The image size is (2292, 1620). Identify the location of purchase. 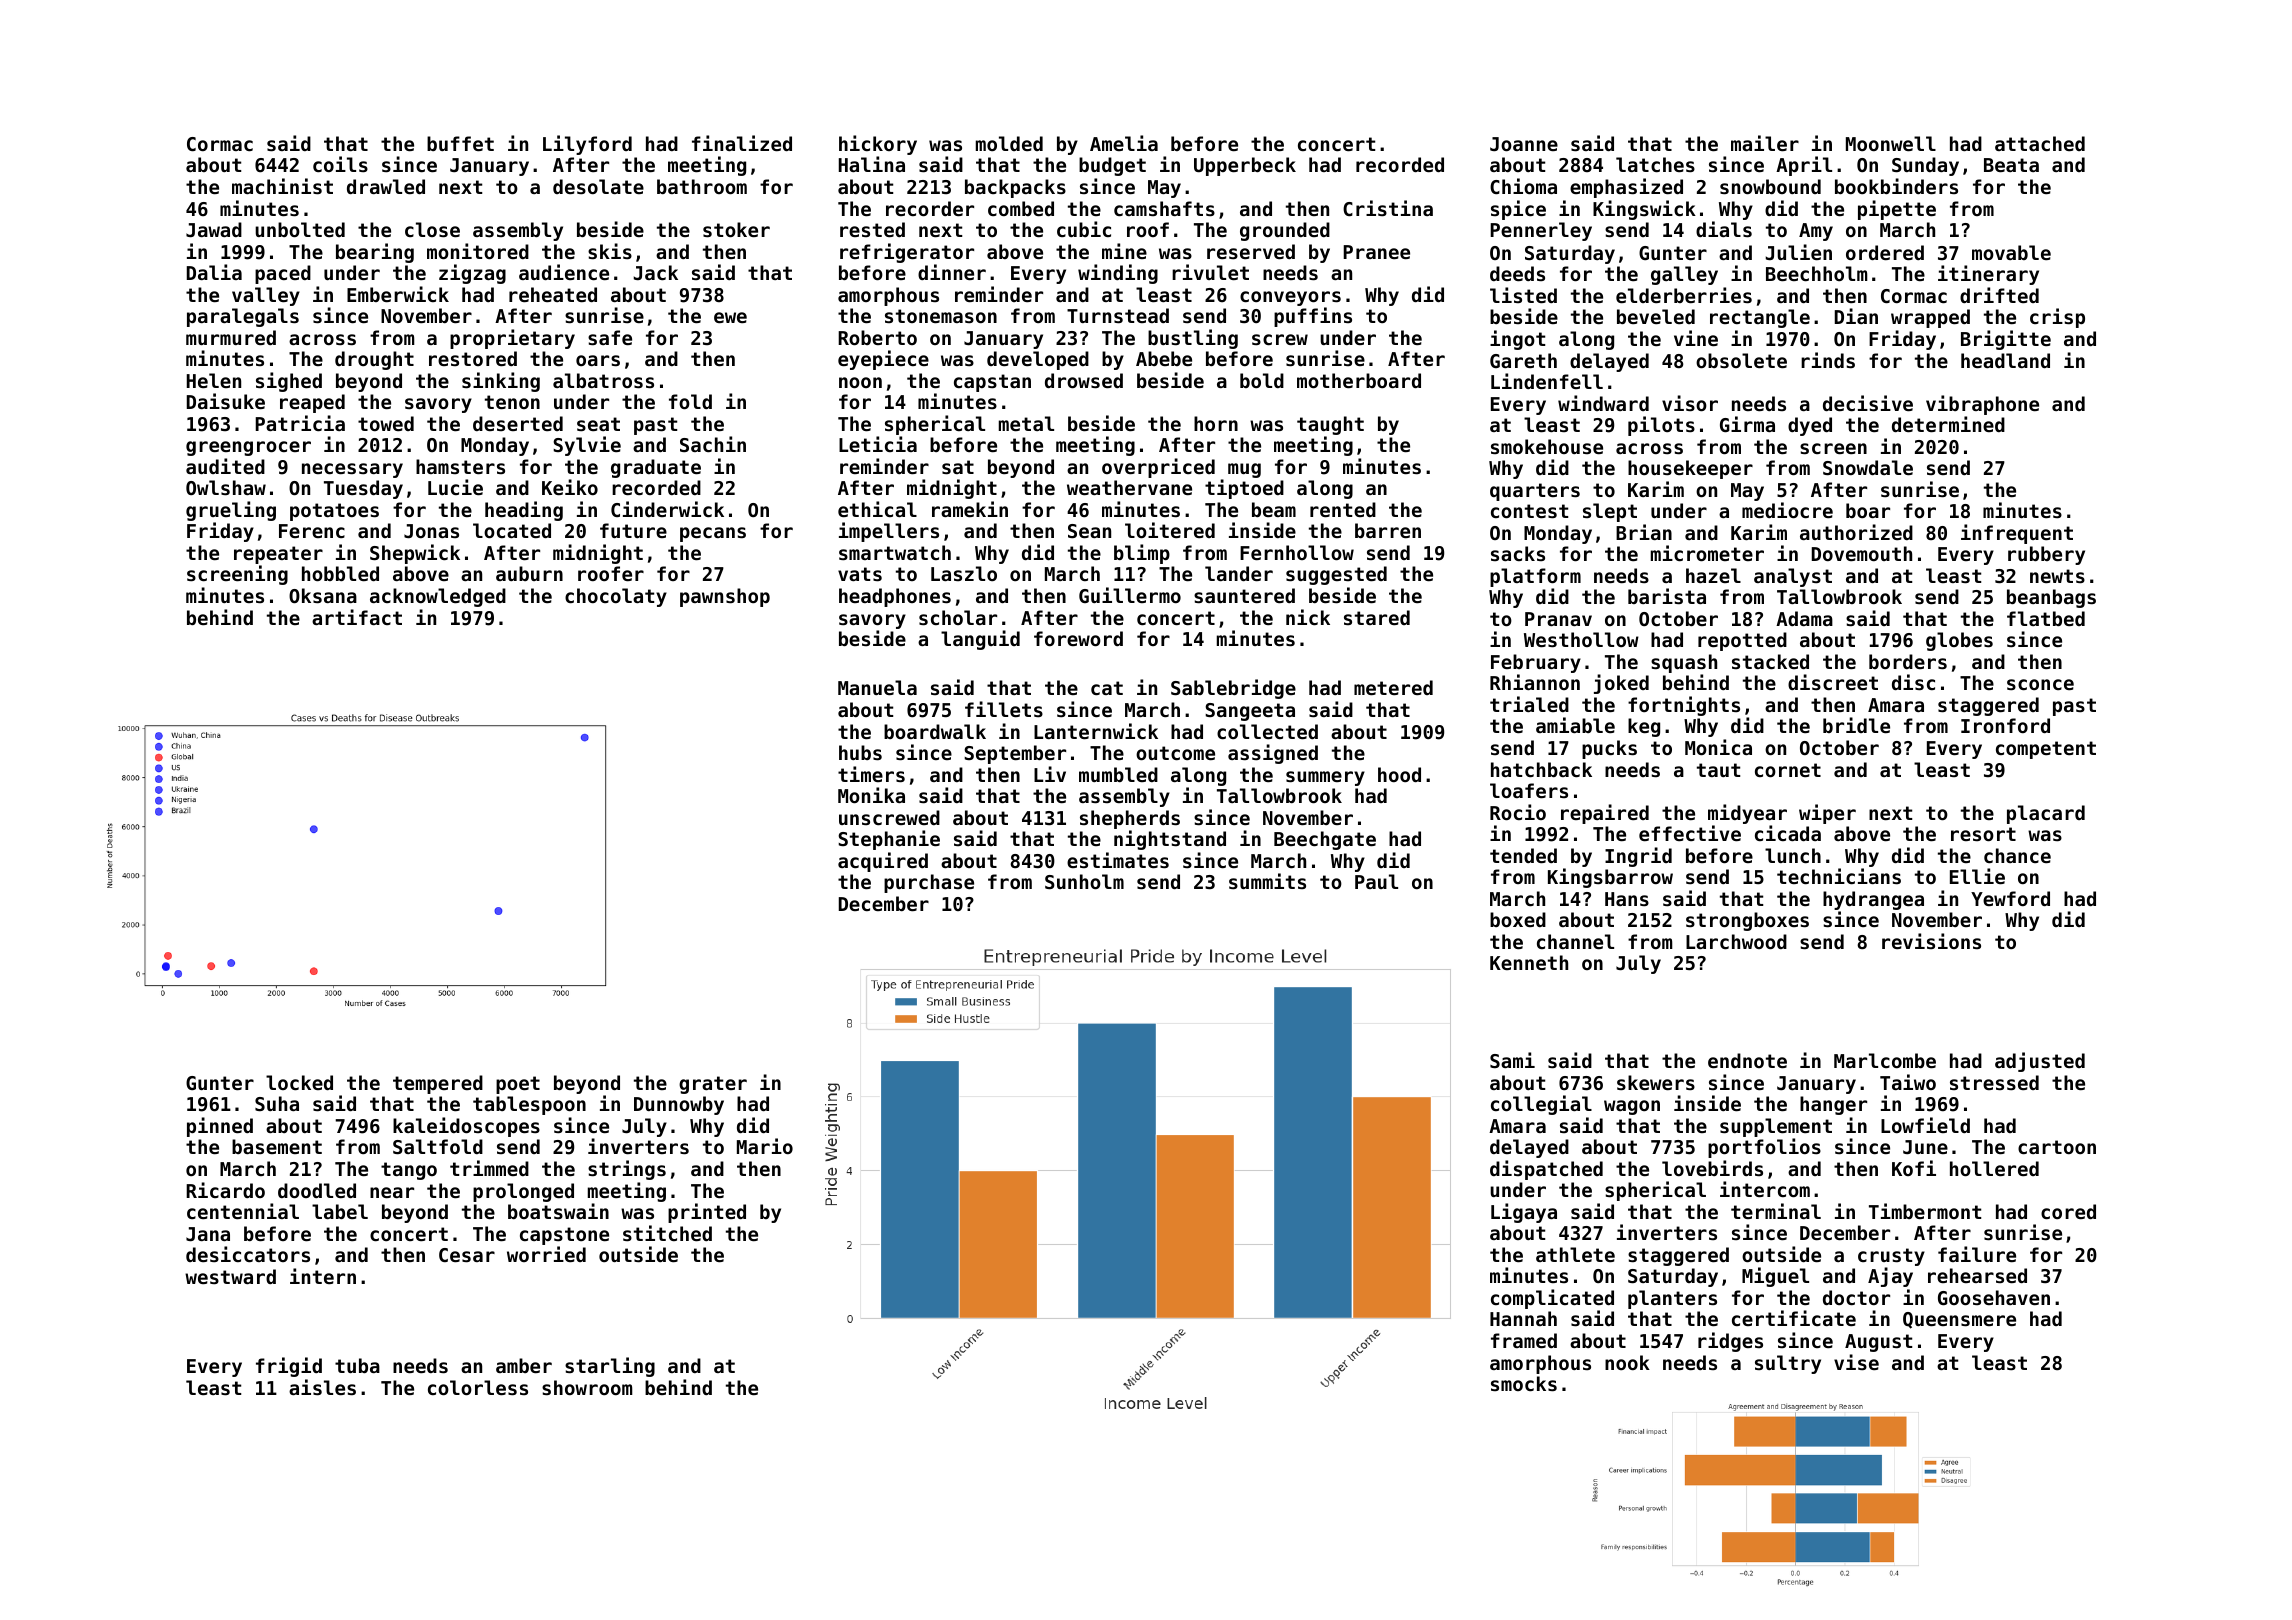
(929, 883).
